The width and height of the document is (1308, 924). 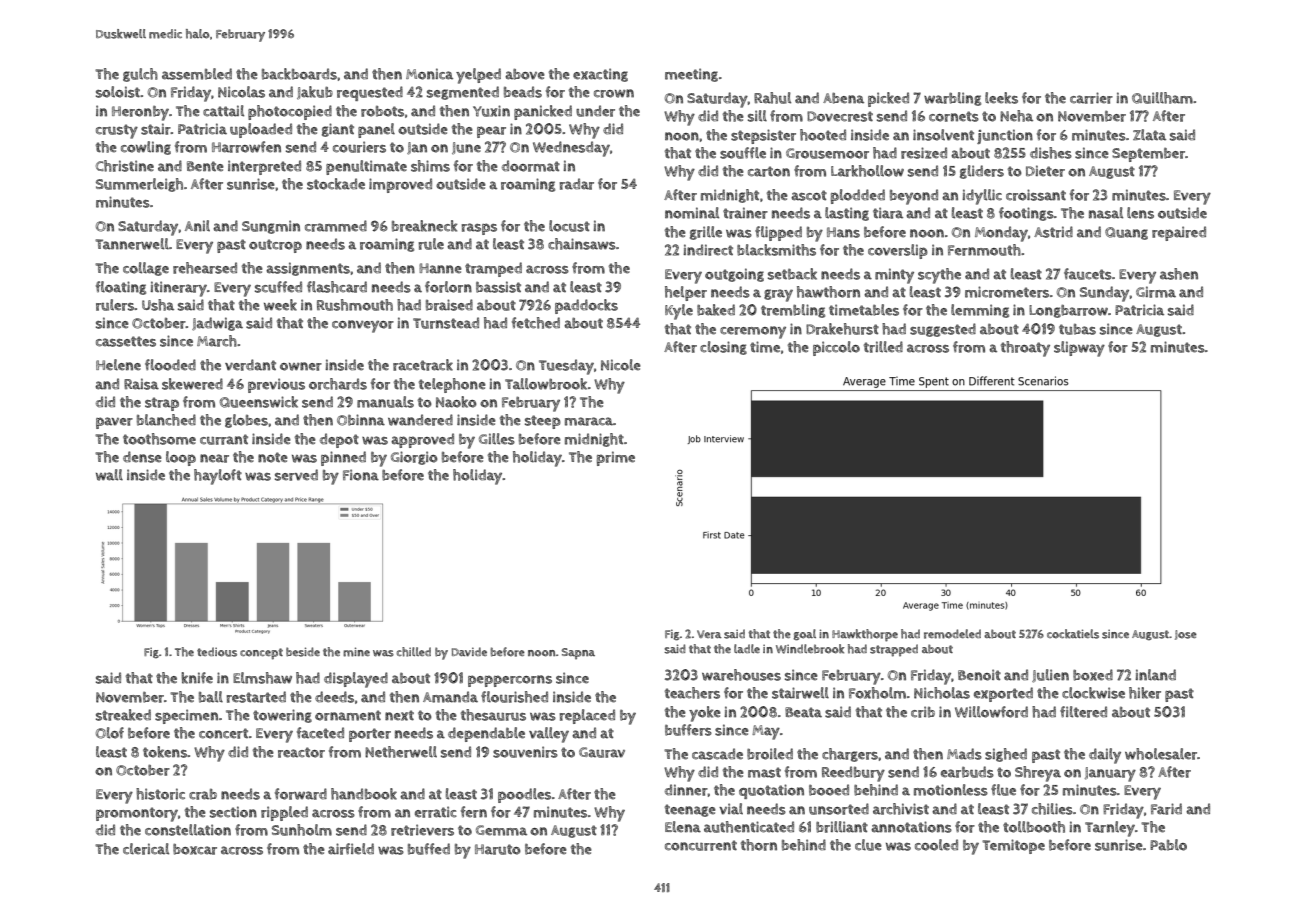 What do you see at coordinates (197, 678) in the document?
I see `knife` at bounding box center [197, 678].
